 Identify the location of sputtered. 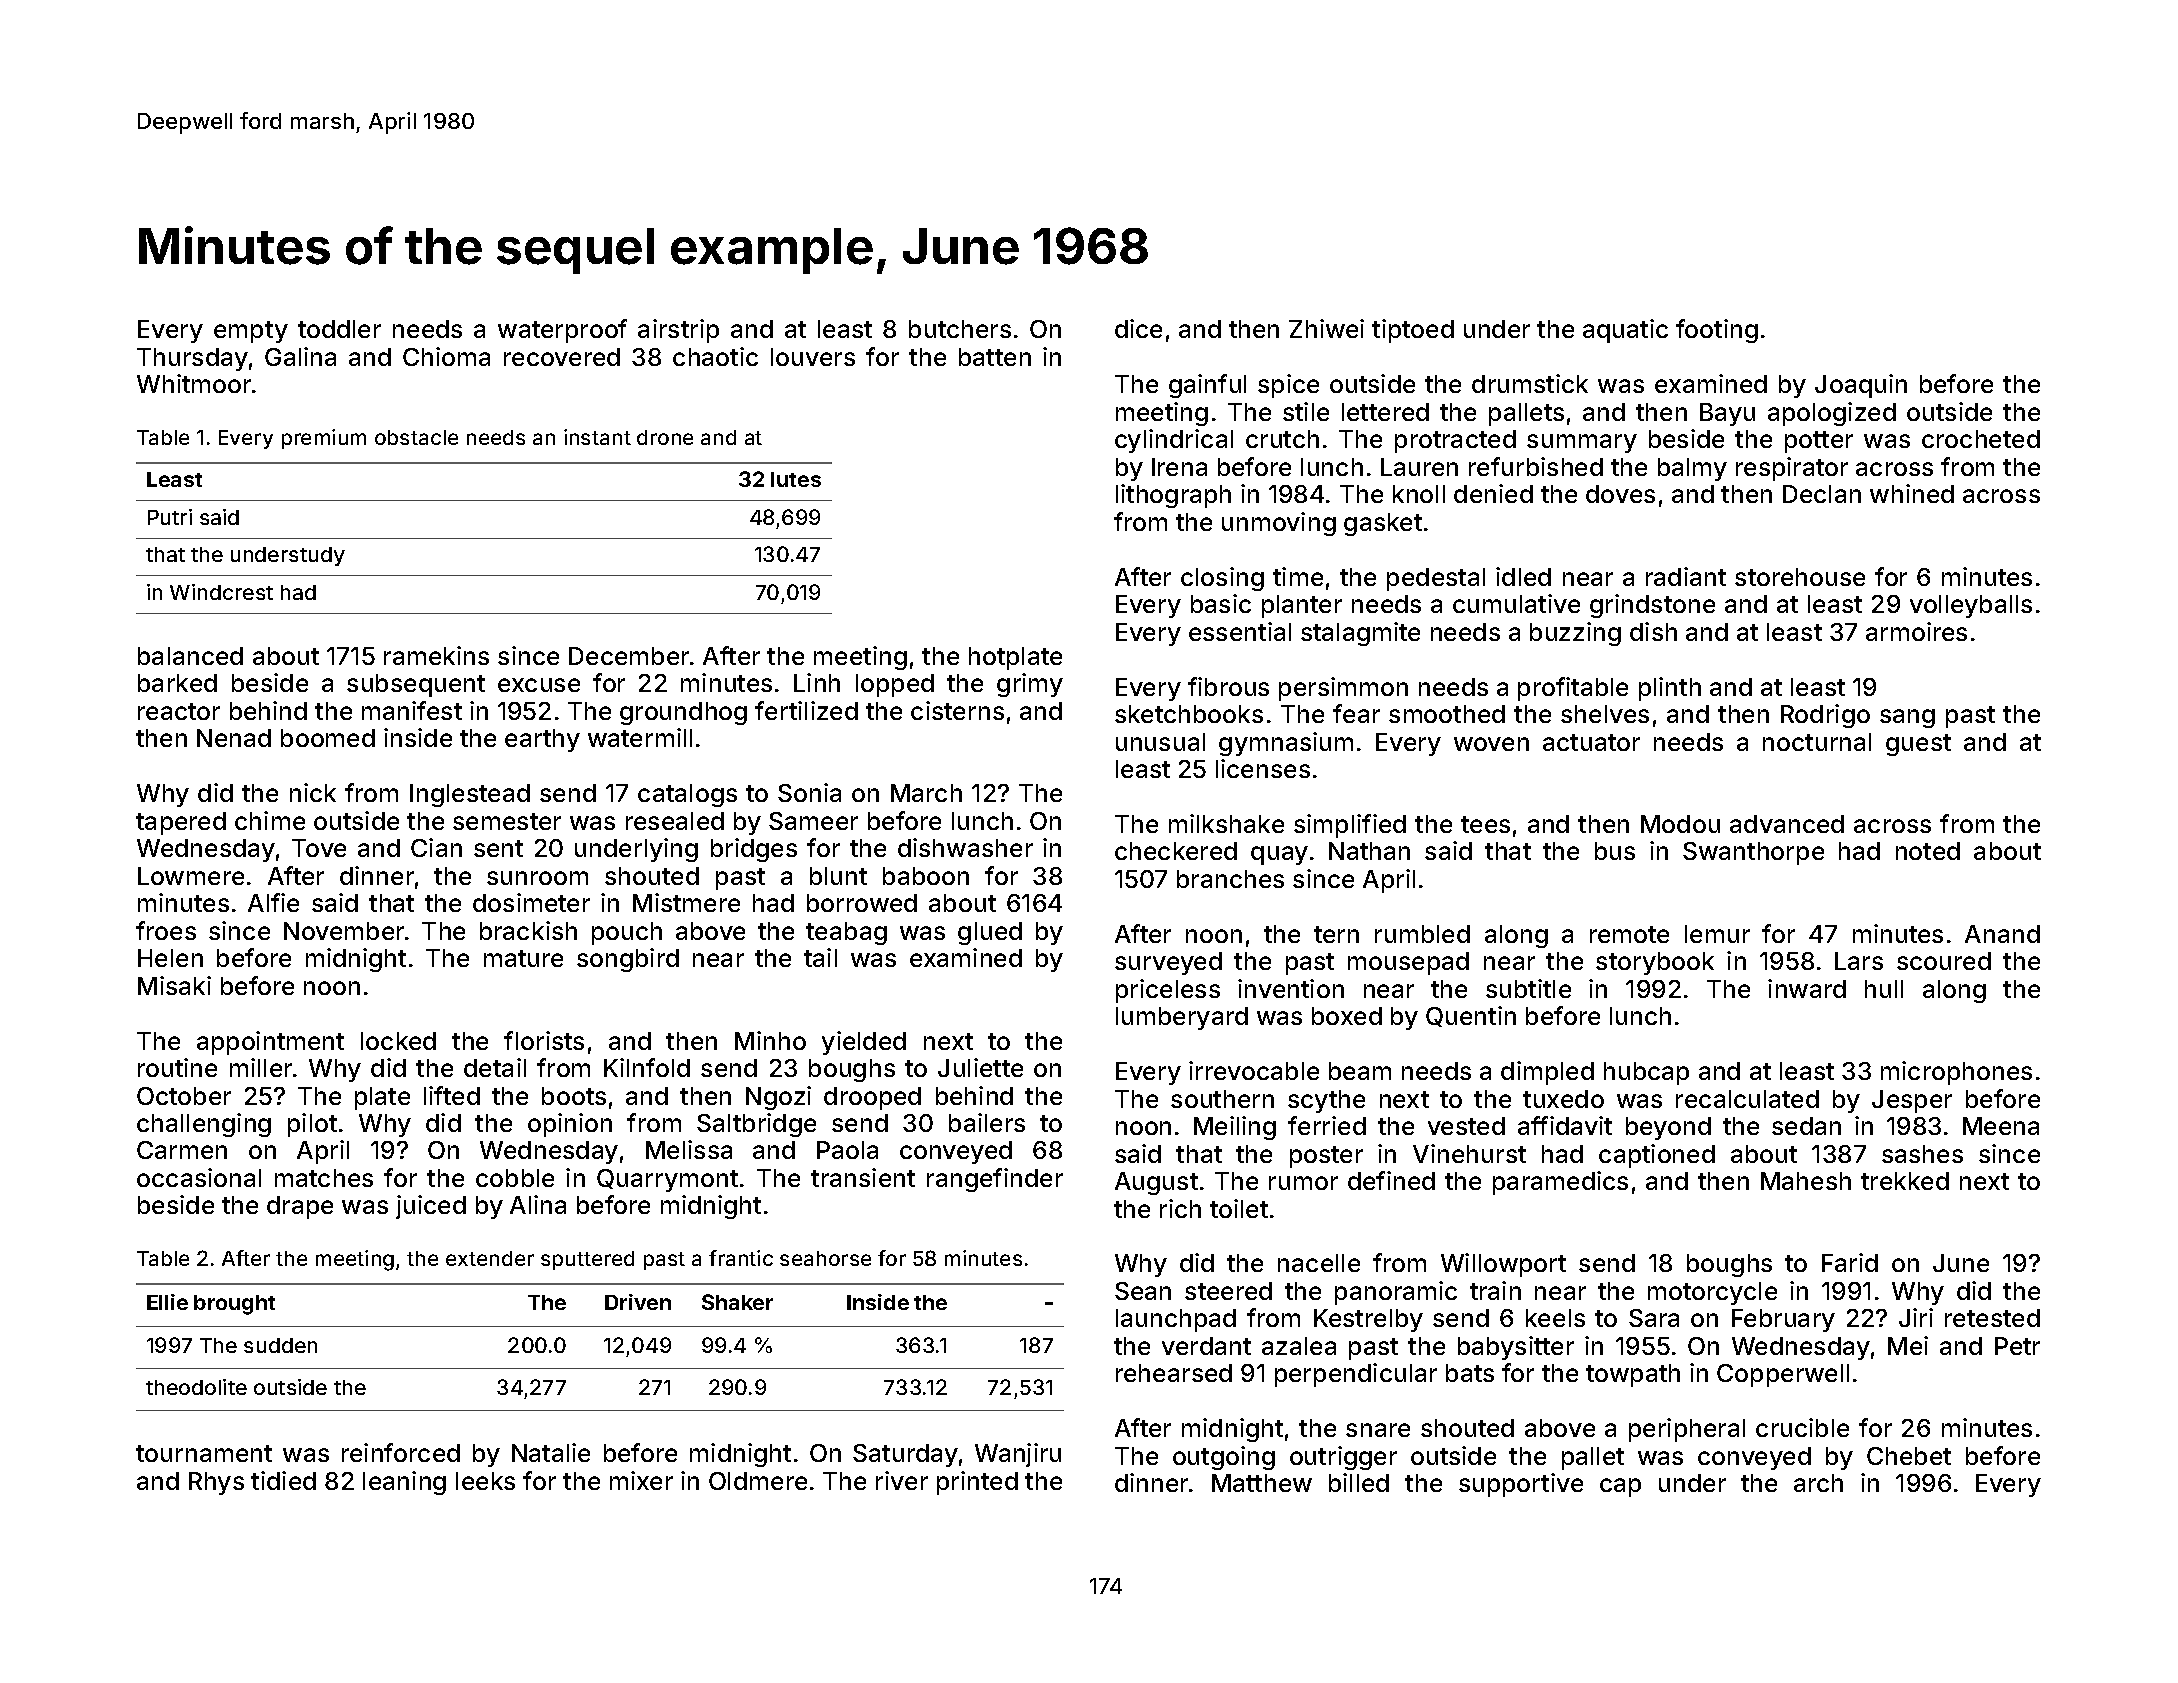
(587, 1260).
